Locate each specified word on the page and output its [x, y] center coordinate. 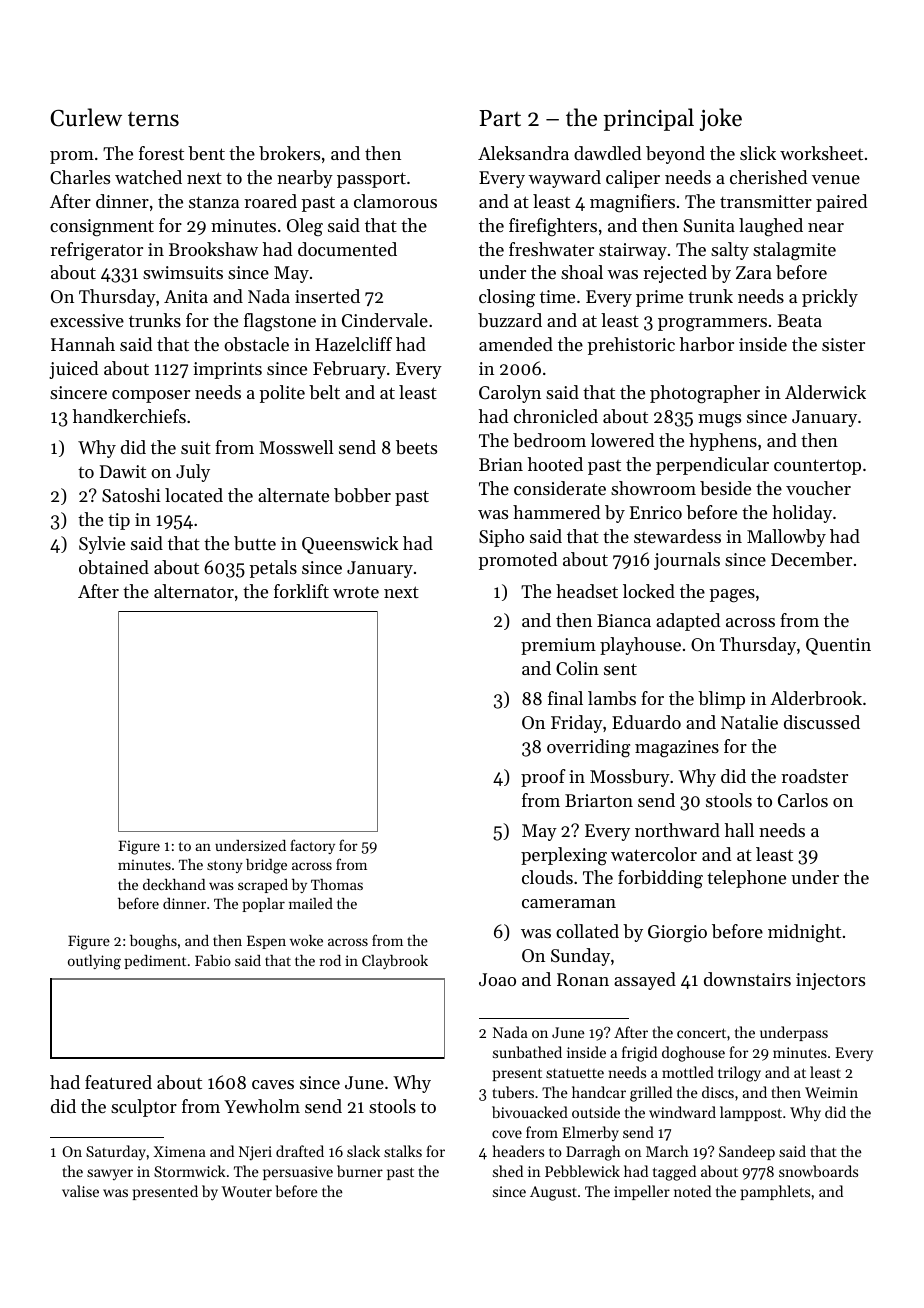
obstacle [256, 344]
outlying [94, 962]
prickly [830, 298]
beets [416, 447]
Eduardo [646, 722]
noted [692, 1191]
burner [360, 1171]
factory [312, 846]
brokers [289, 153]
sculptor [144, 1108]
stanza [214, 202]
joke [720, 119]
